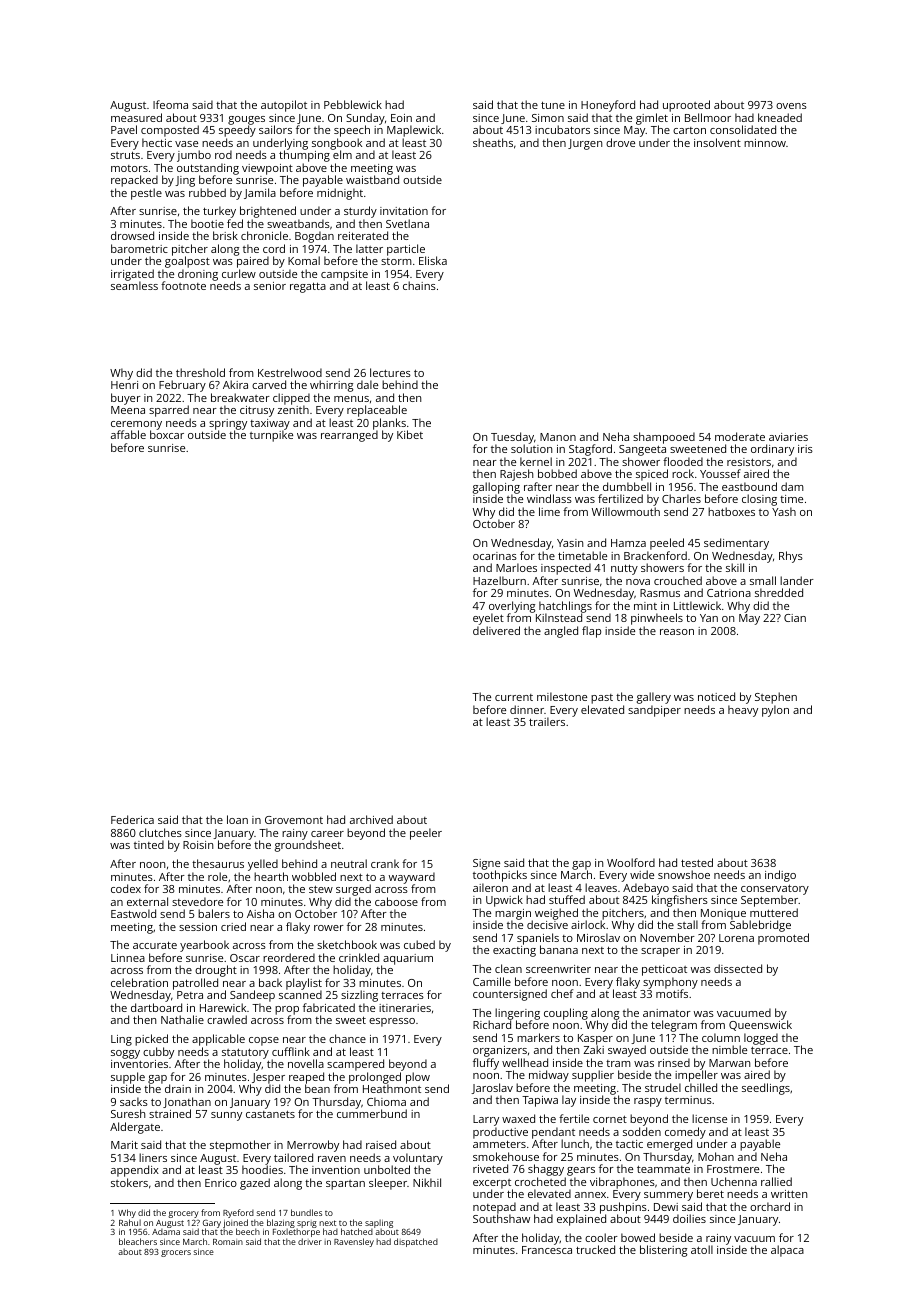 The image size is (924, 1308). What do you see at coordinates (729, 1063) in the document?
I see `Marwan` at bounding box center [729, 1063].
